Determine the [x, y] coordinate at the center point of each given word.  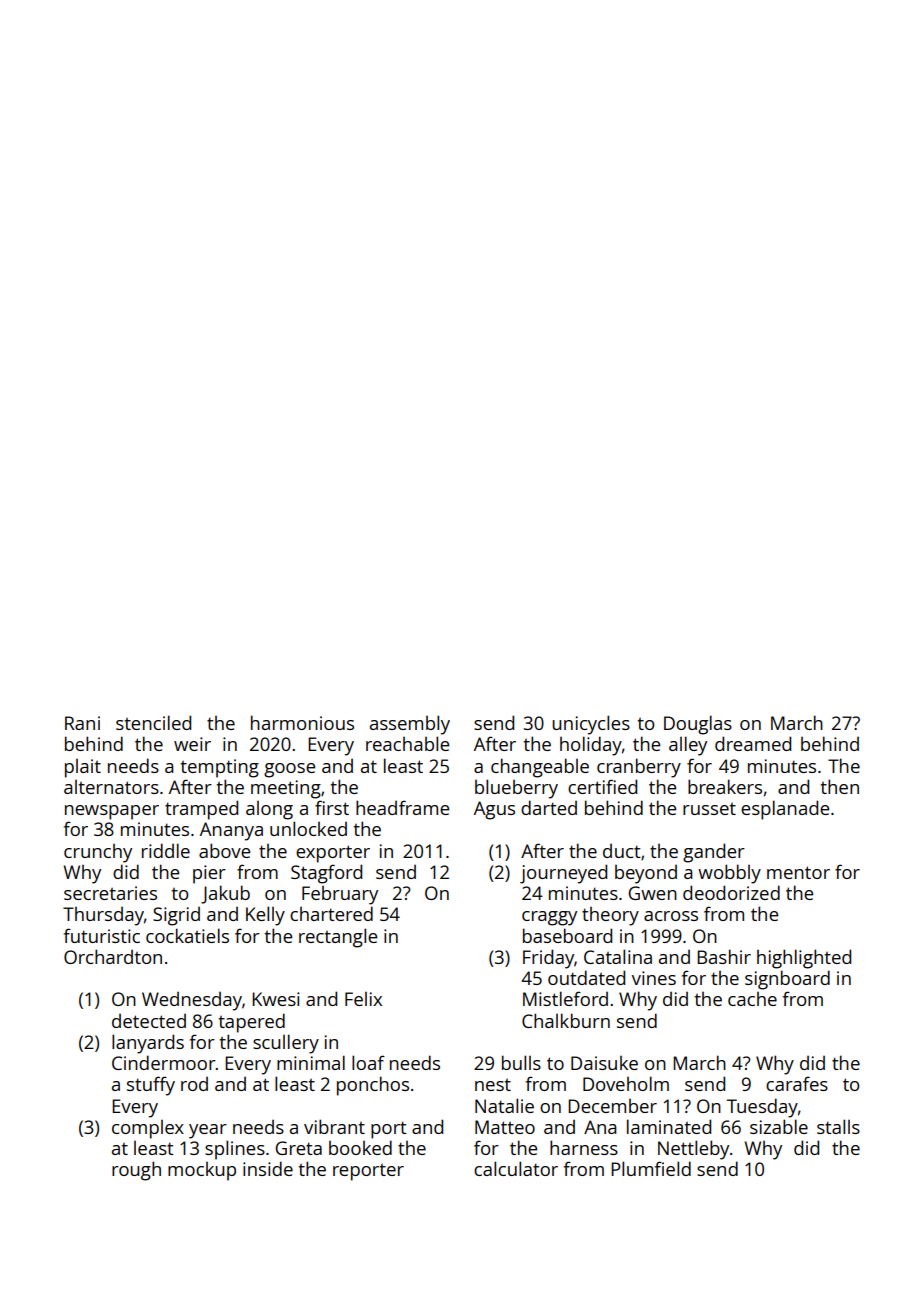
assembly [410, 725]
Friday [548, 959]
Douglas [698, 725]
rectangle [338, 938]
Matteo [505, 1127]
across [671, 916]
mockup [202, 1171]
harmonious [302, 722]
